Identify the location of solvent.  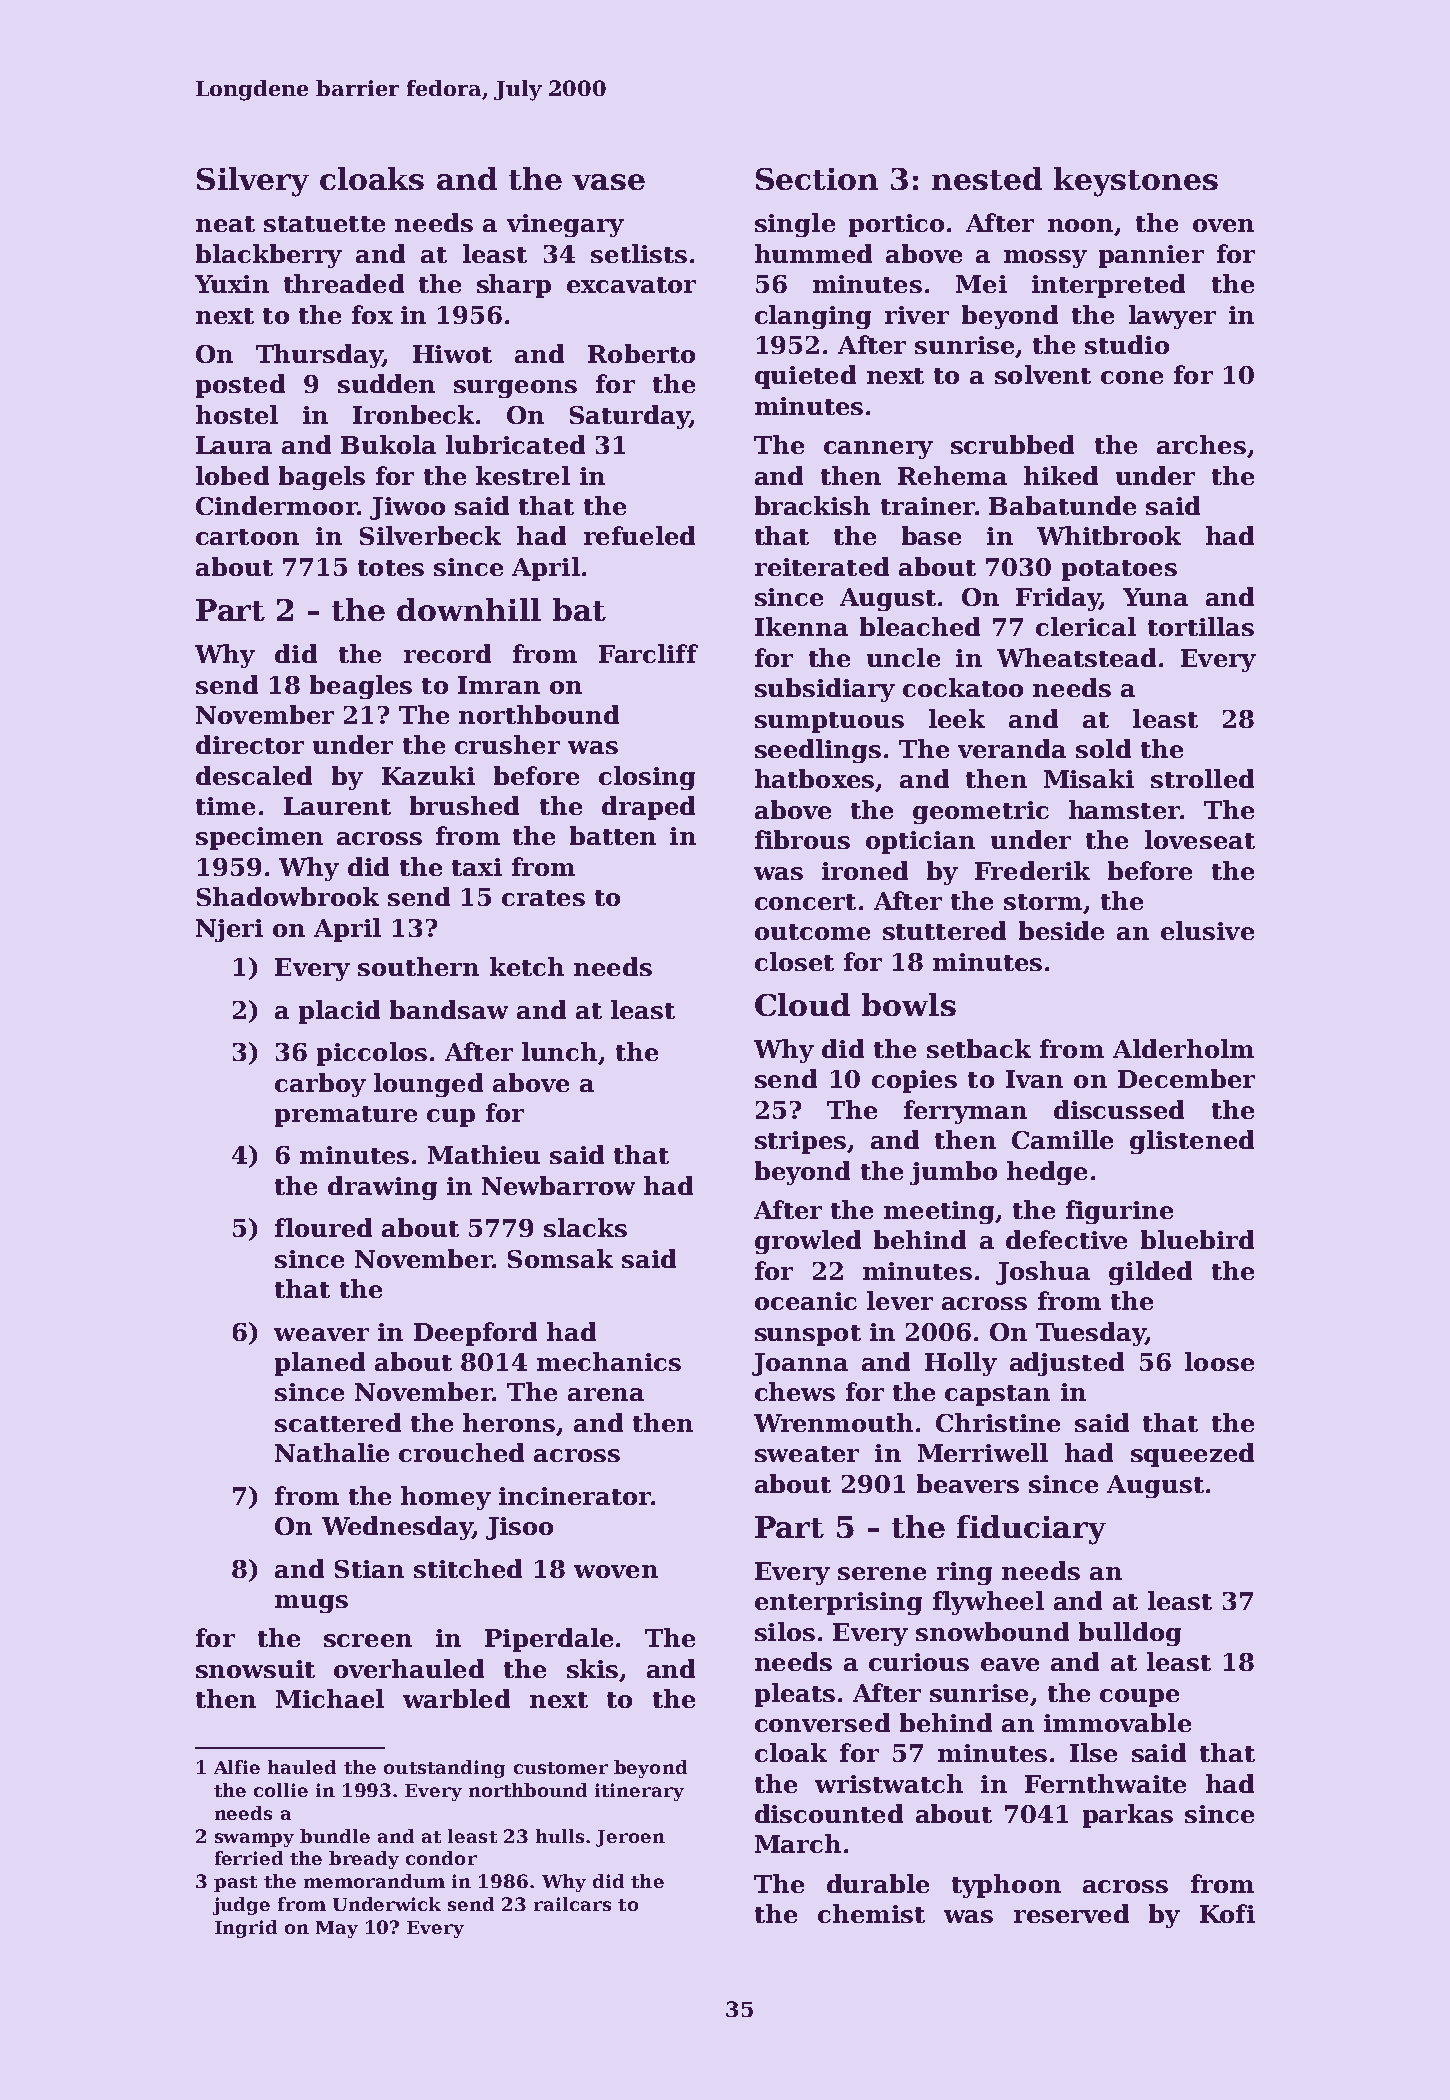
(1043, 374).
